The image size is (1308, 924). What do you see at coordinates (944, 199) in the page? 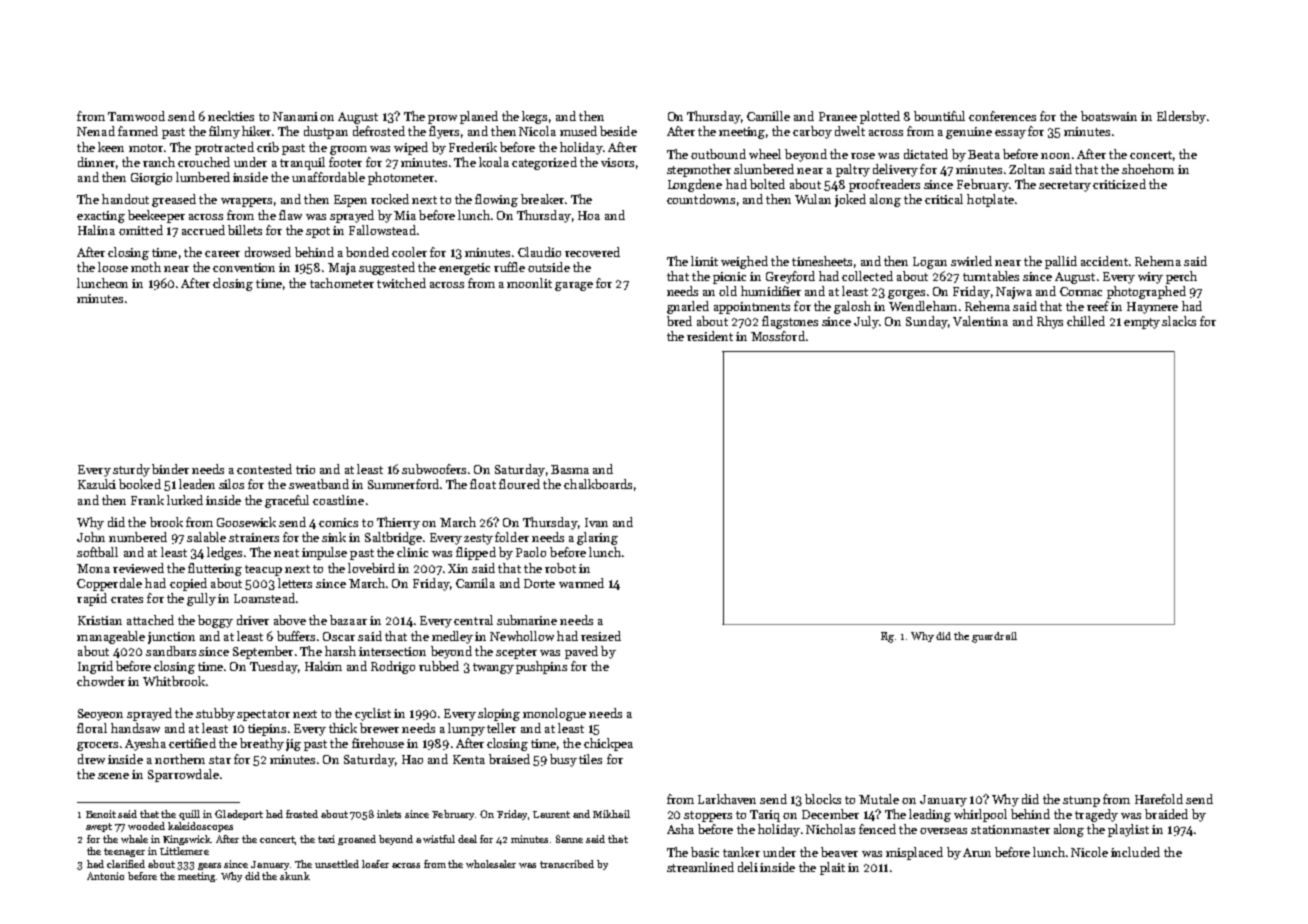
I see `critical` at bounding box center [944, 199].
